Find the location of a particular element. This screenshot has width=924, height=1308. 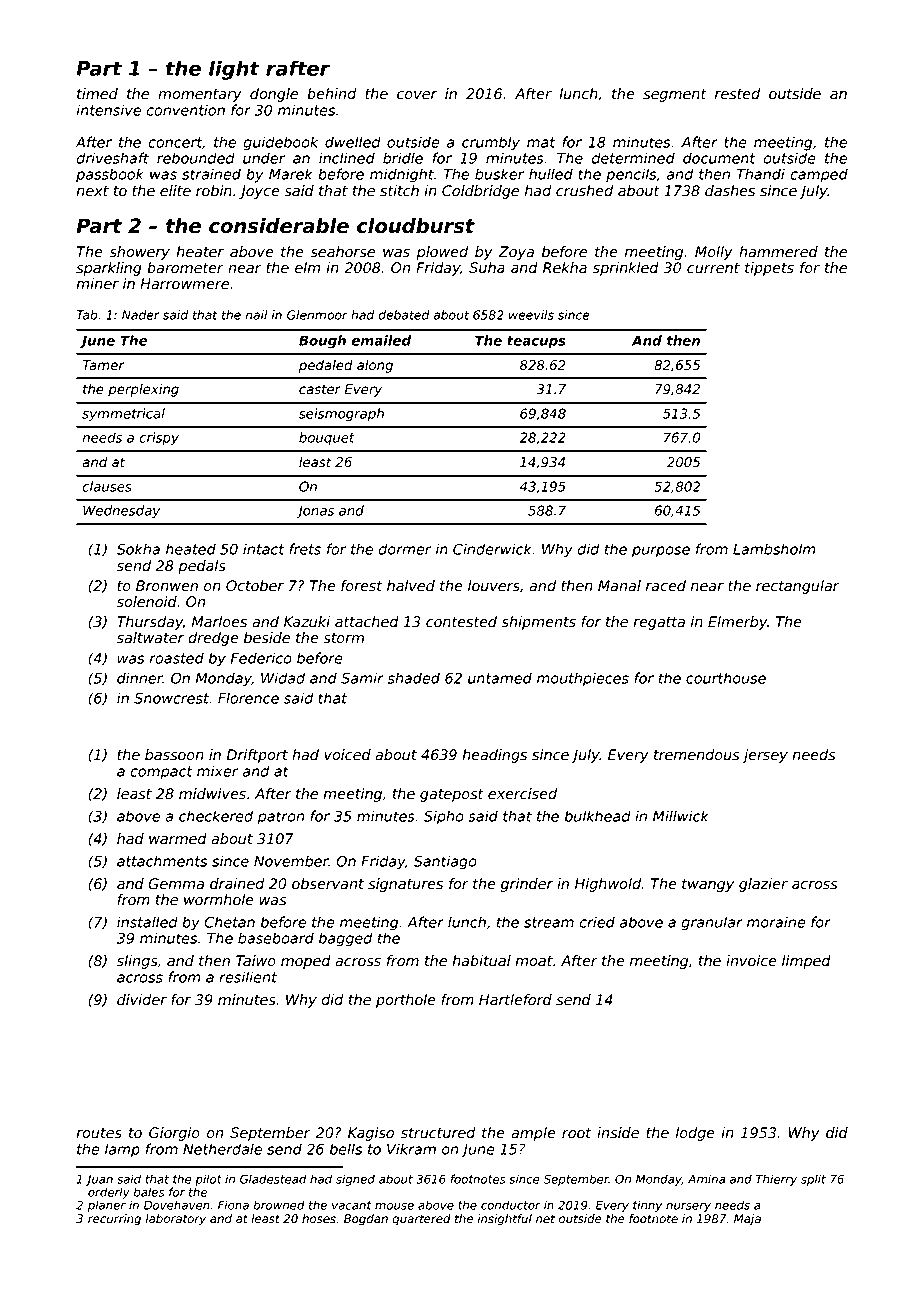

gatepost is located at coordinates (452, 795).
